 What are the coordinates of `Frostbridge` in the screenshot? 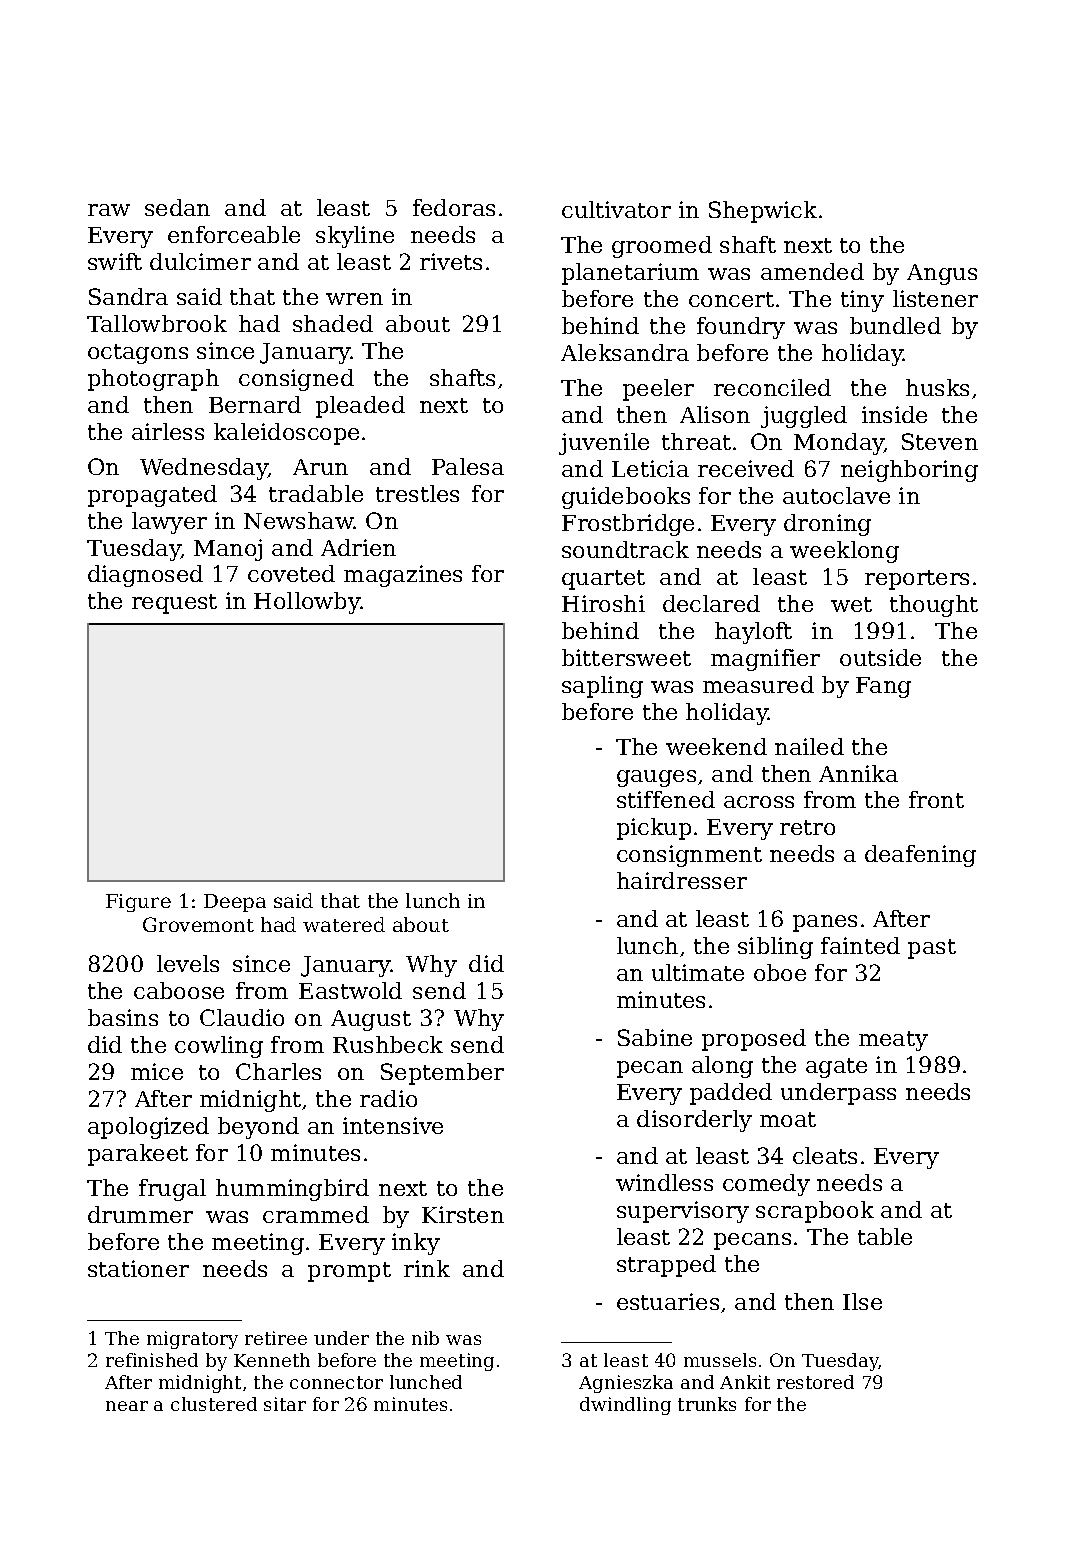 It's located at (628, 525).
